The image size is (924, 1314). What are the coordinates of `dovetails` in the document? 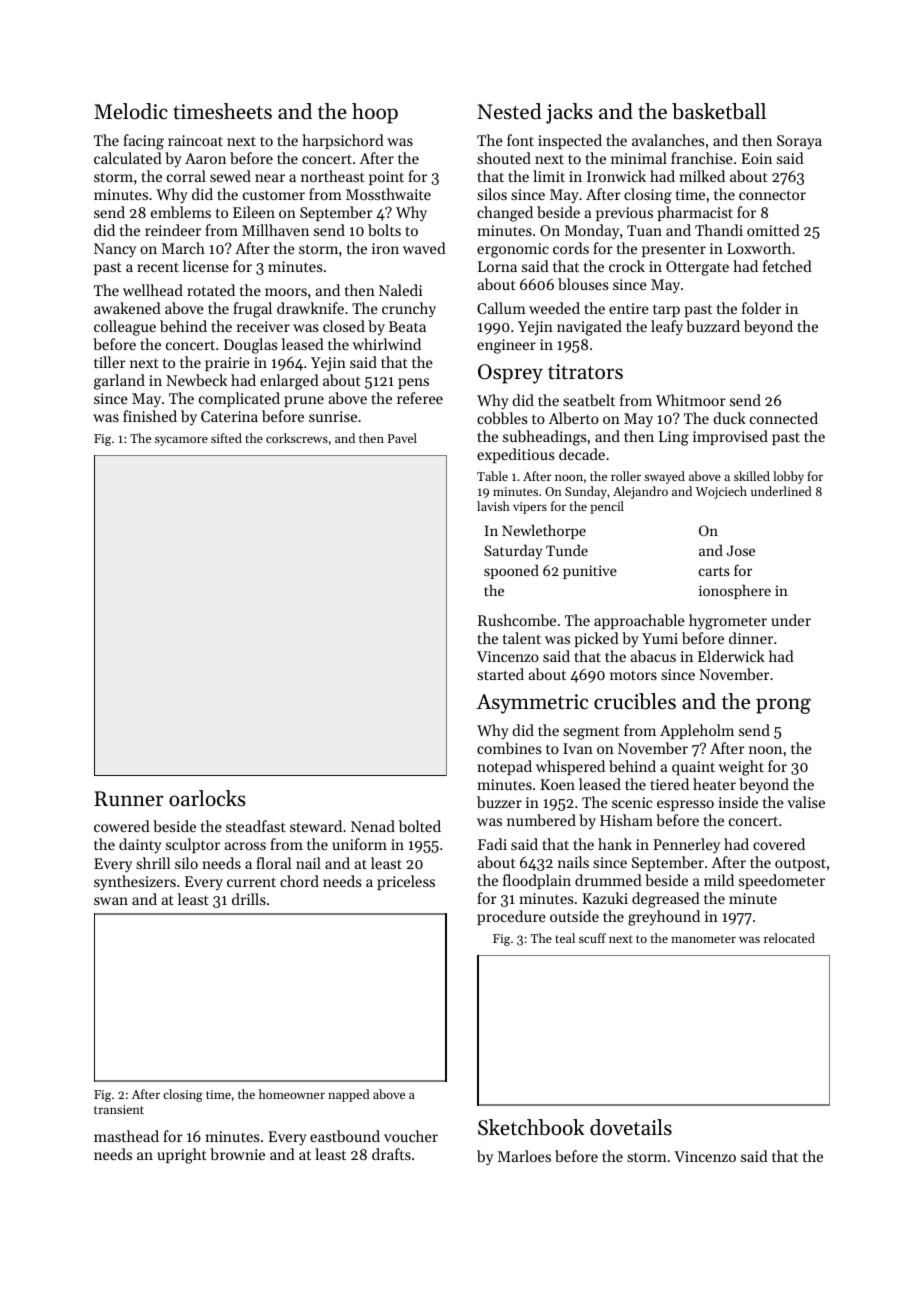 It's located at (631, 1127).
